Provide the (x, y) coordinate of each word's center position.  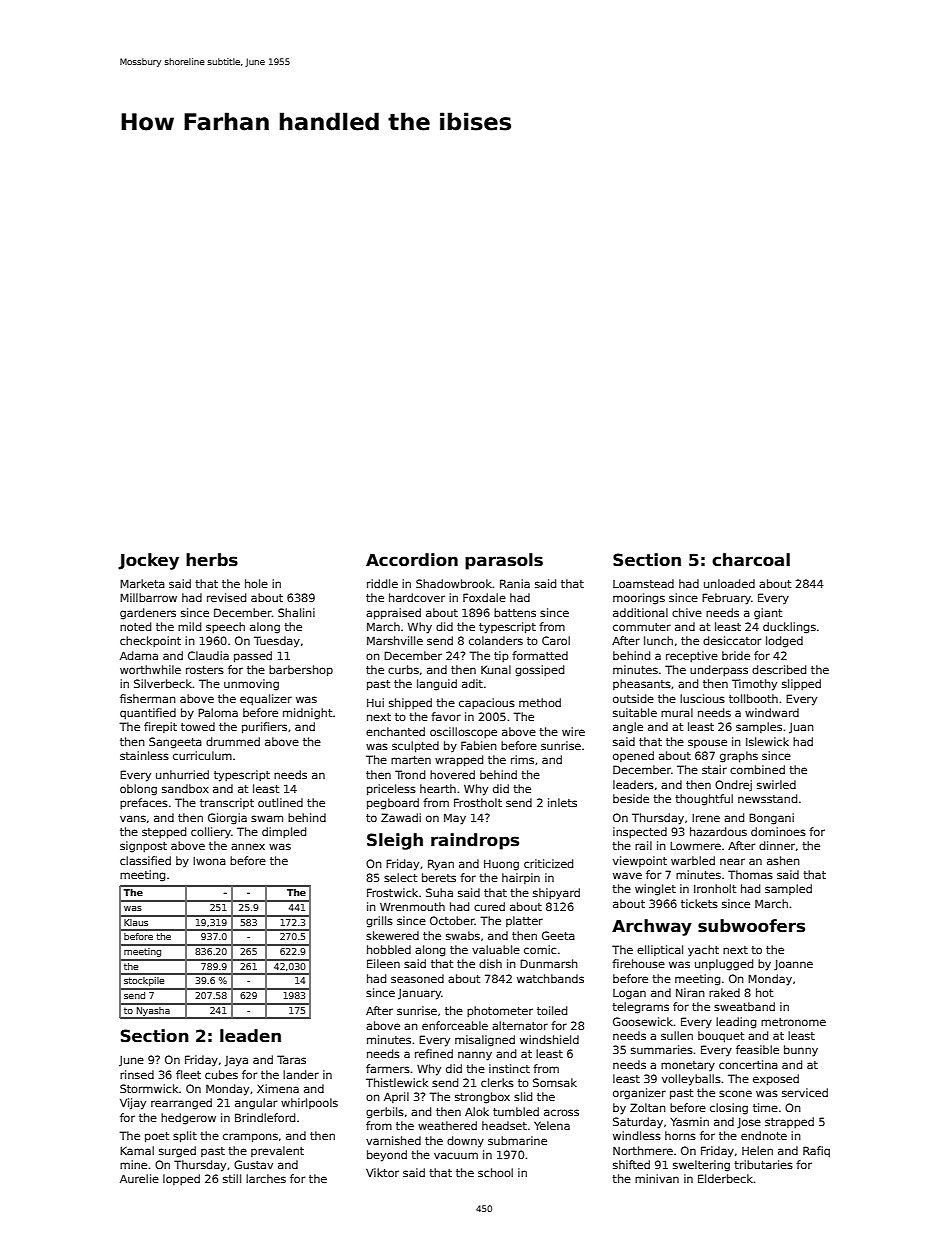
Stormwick (149, 1088)
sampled (788, 889)
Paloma (218, 712)
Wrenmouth (412, 906)
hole (256, 583)
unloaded (729, 583)
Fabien (479, 745)
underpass (719, 670)
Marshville (395, 640)
